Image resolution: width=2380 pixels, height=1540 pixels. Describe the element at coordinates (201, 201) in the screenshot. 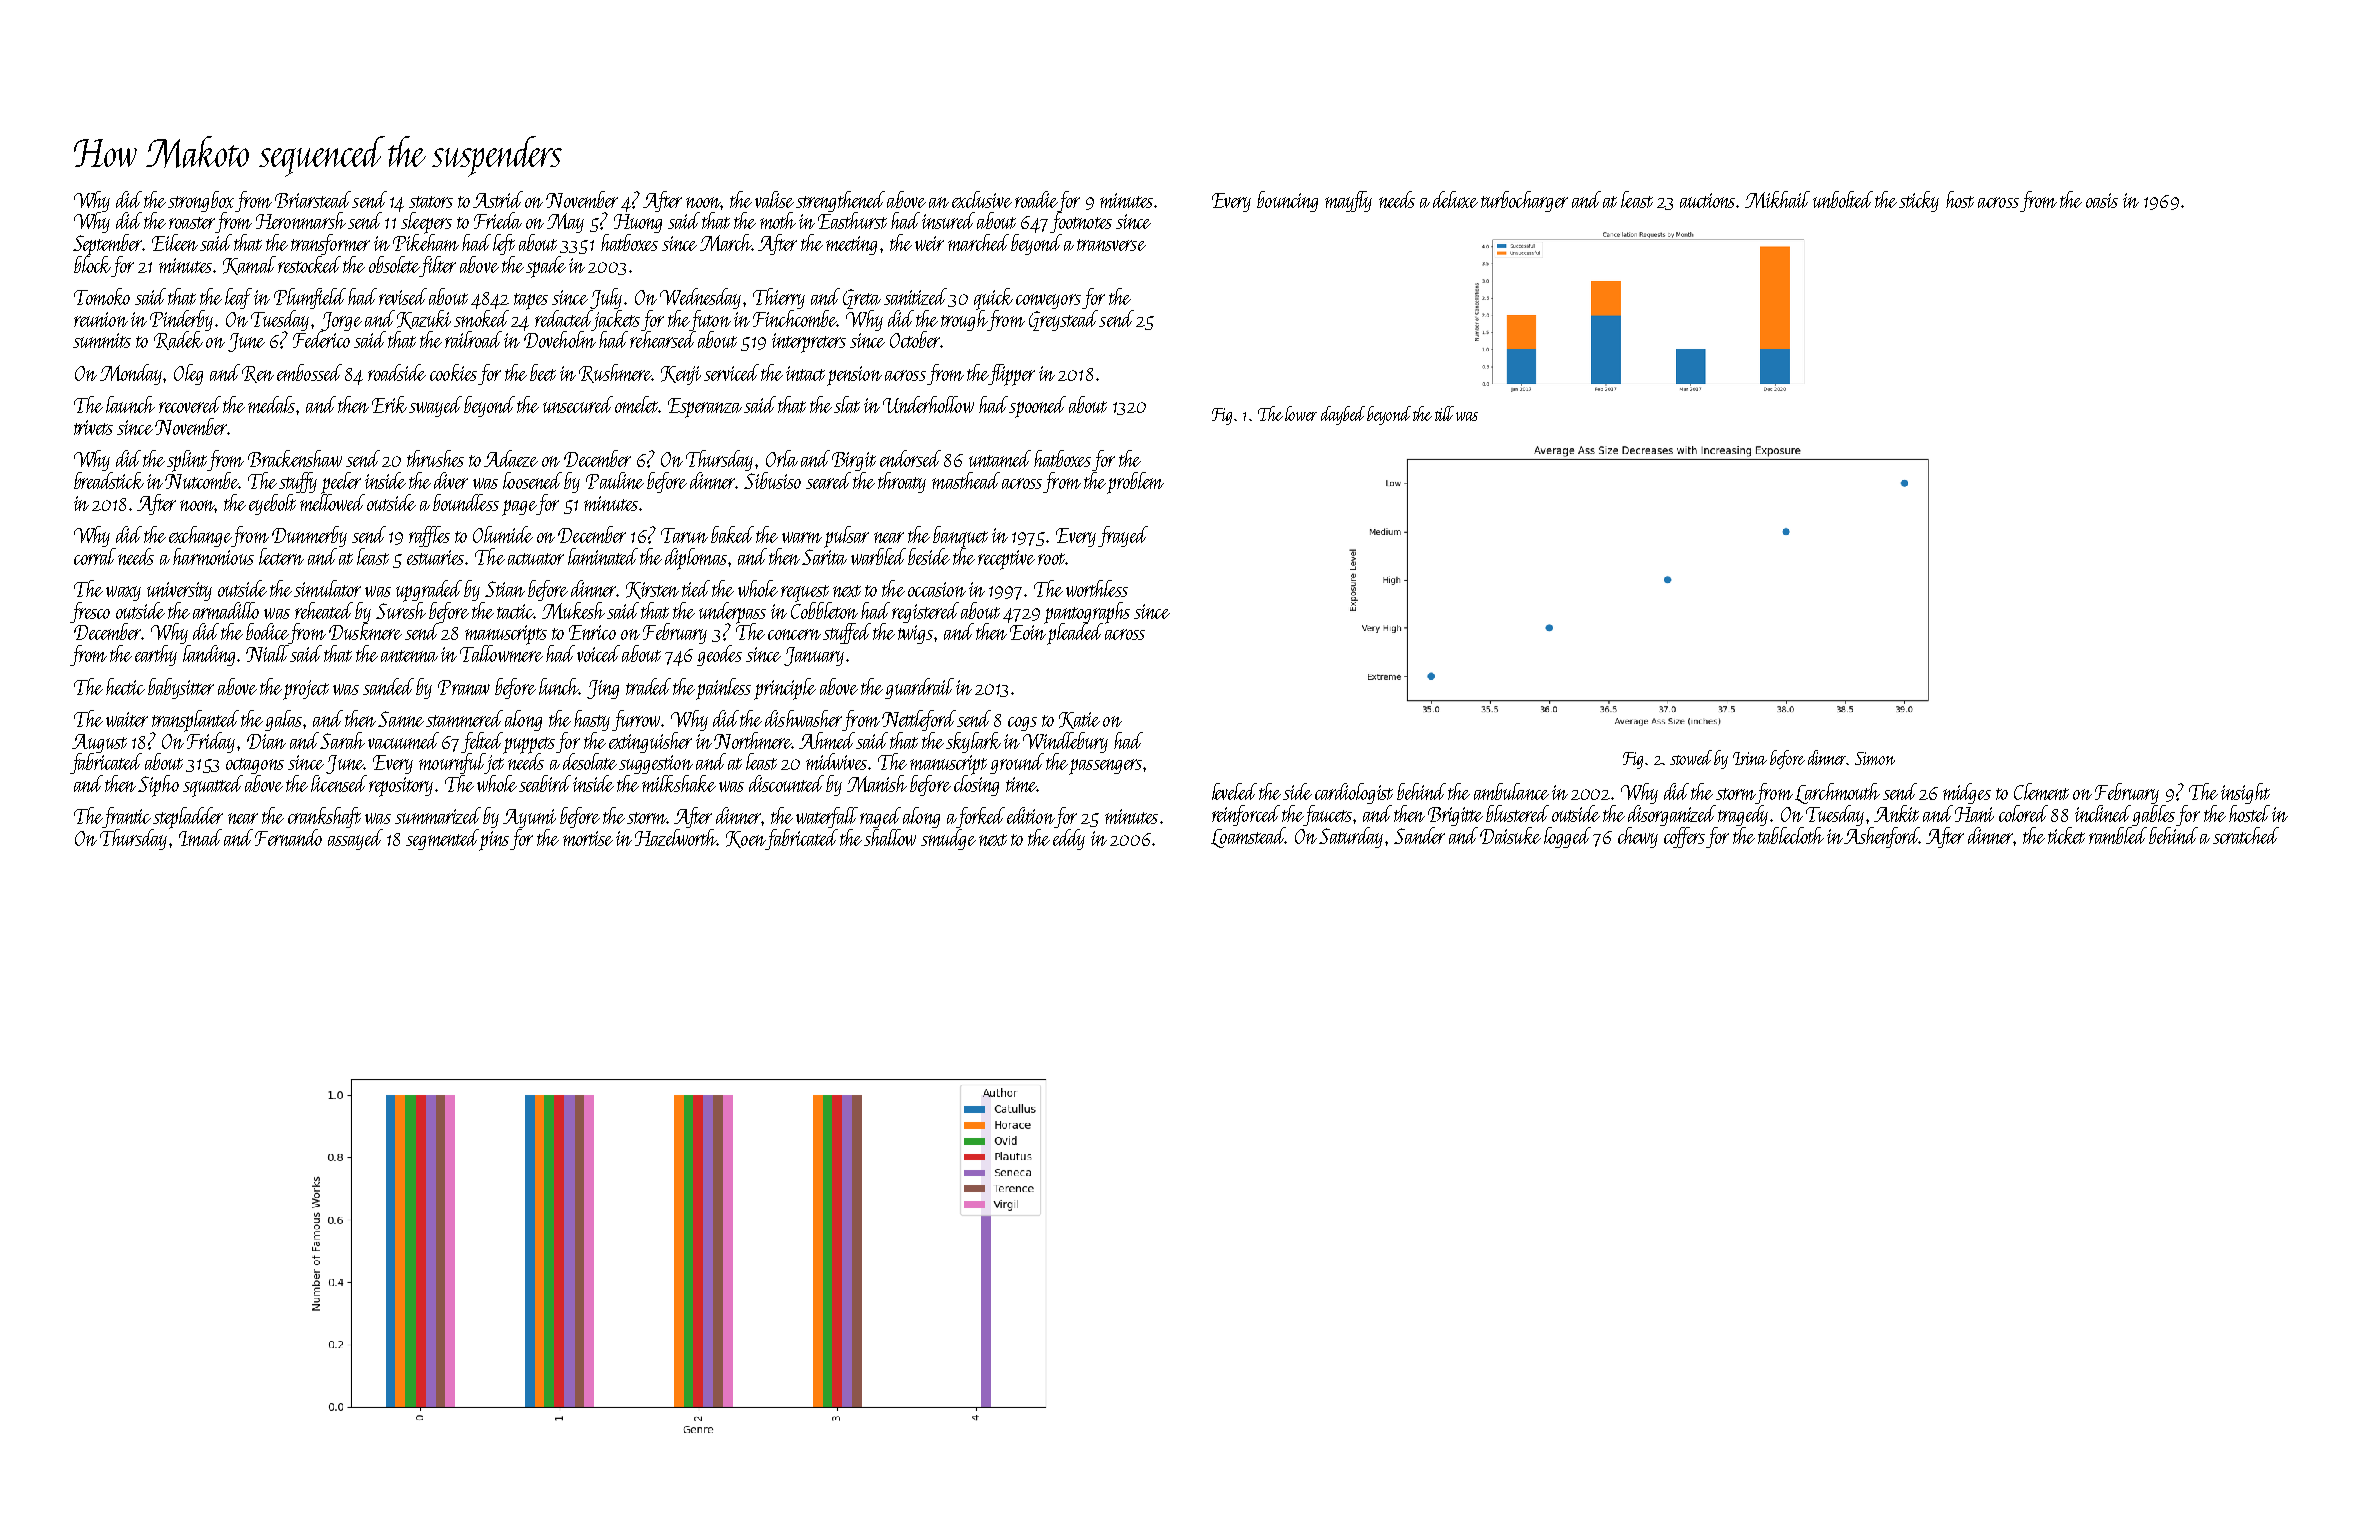

I see `strongbox` at that location.
